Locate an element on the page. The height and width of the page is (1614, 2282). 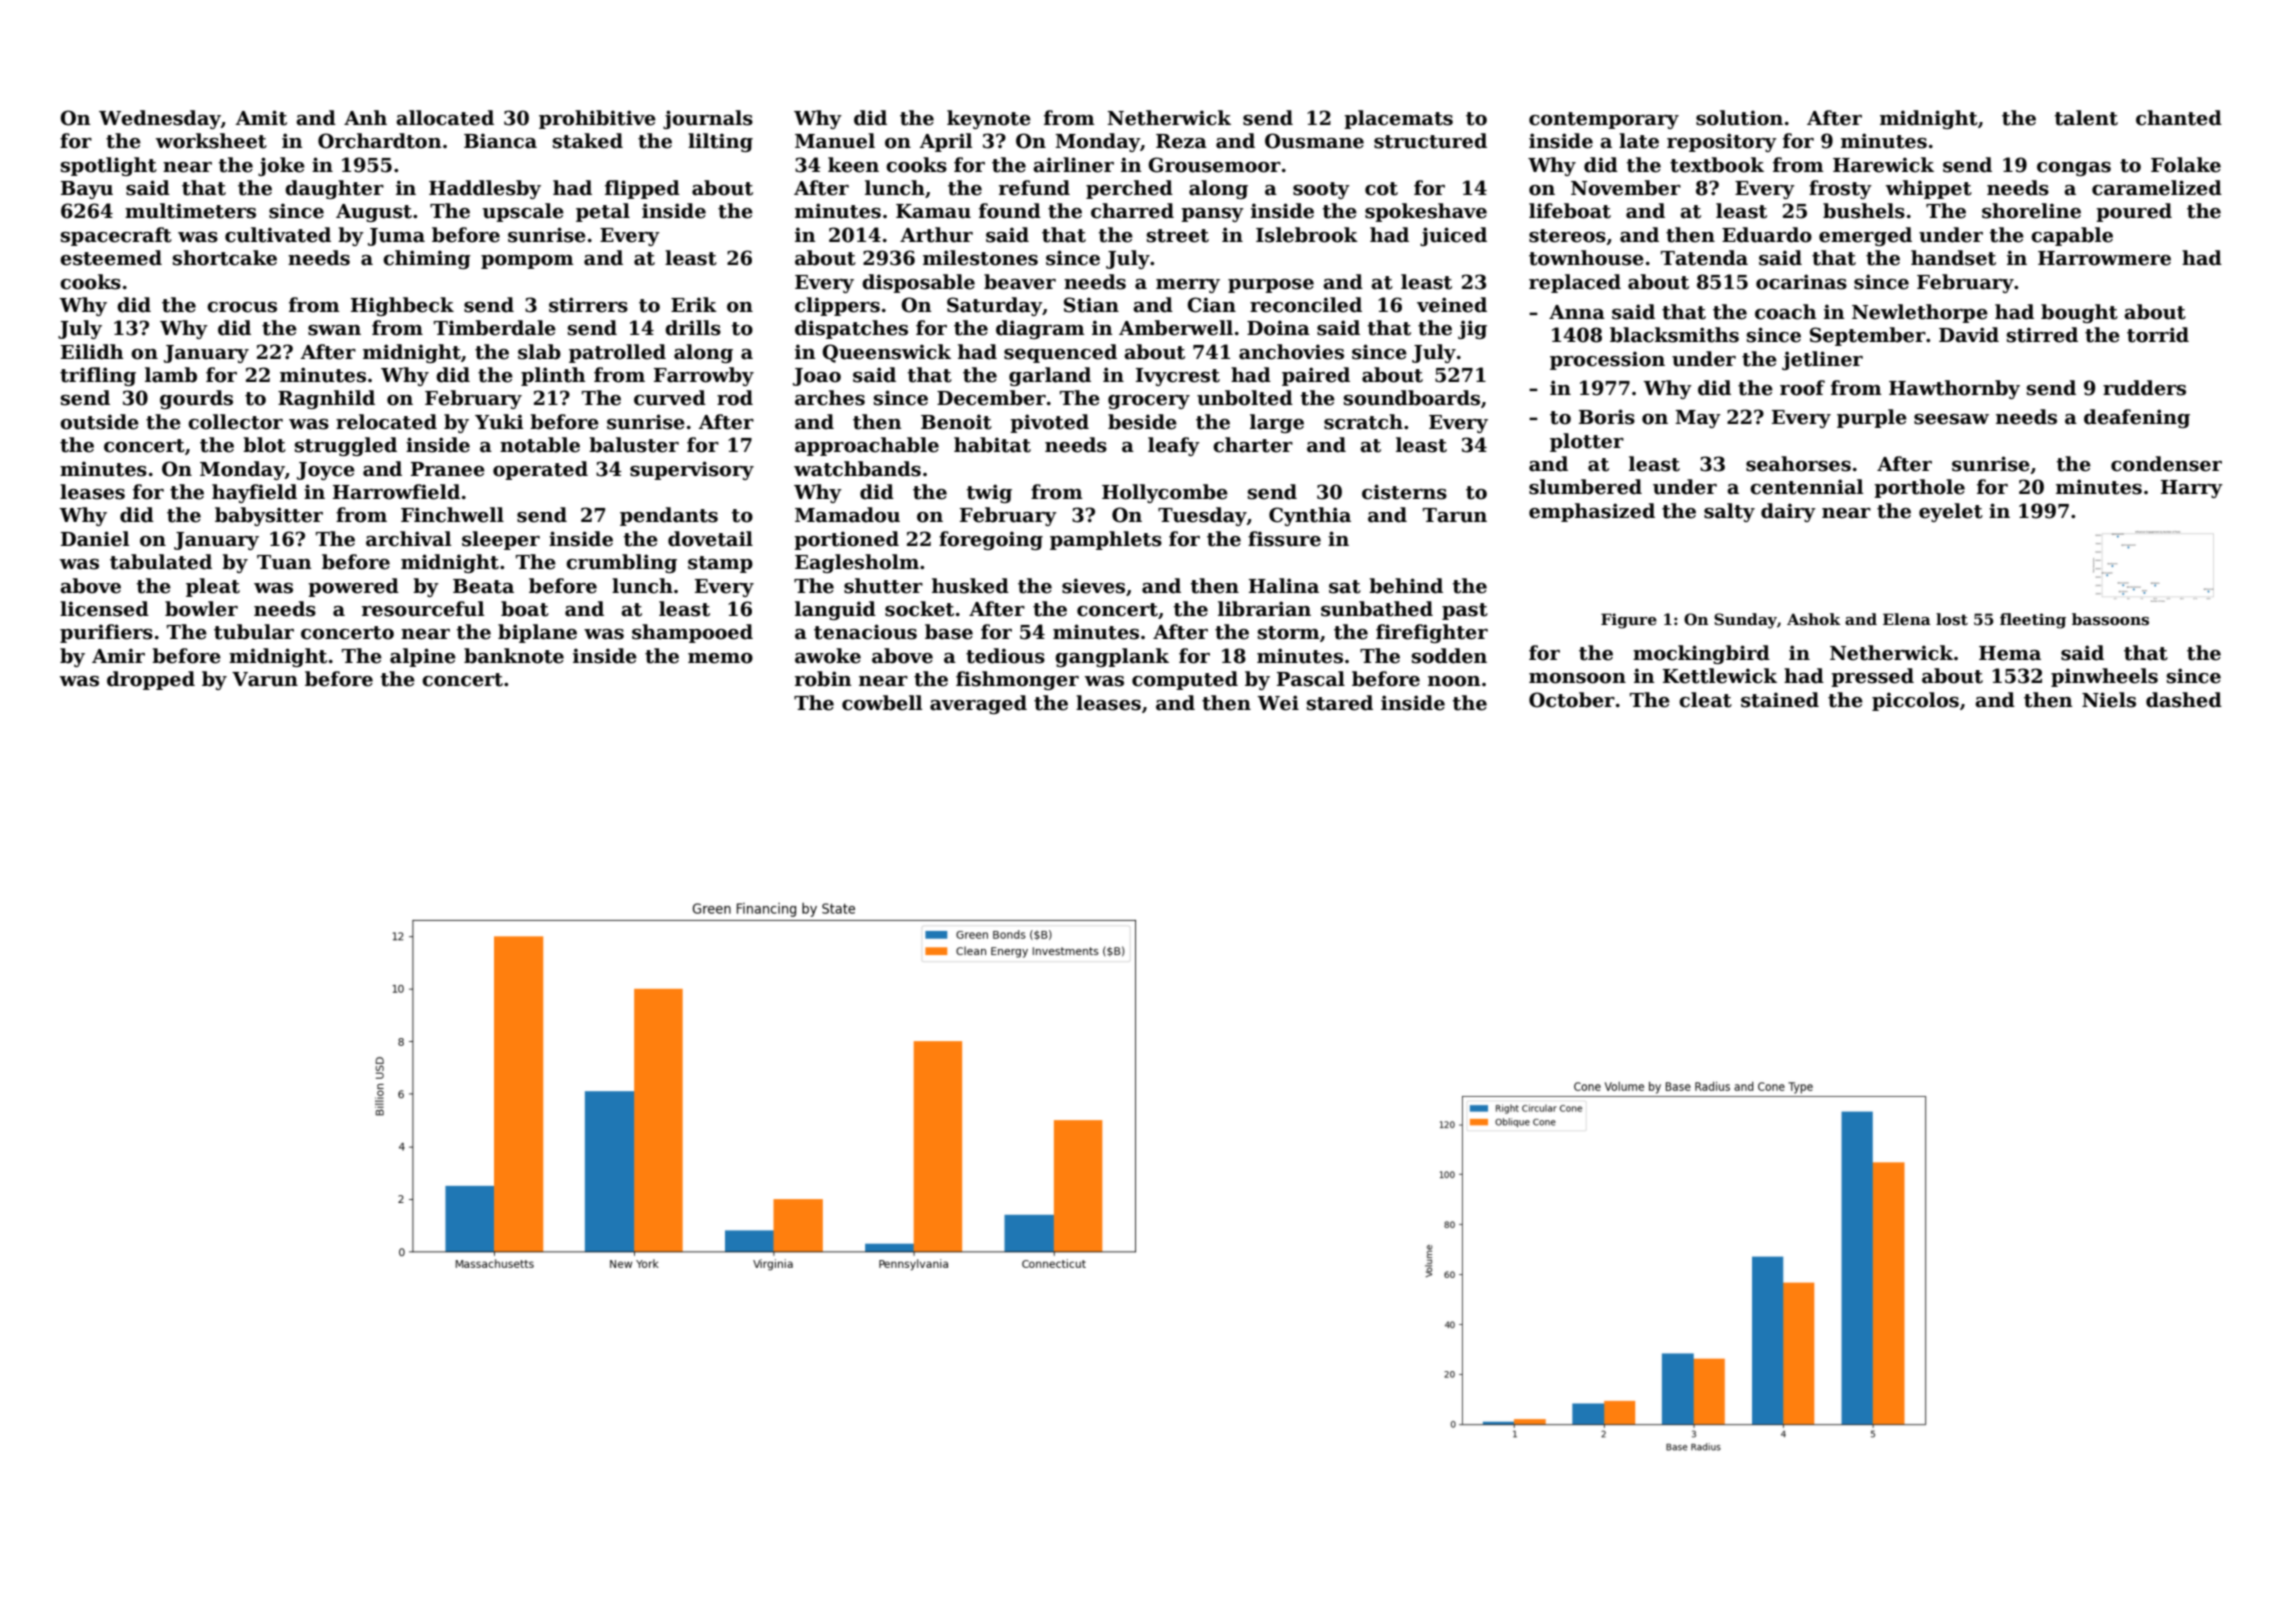
Ashok is located at coordinates (1814, 619).
